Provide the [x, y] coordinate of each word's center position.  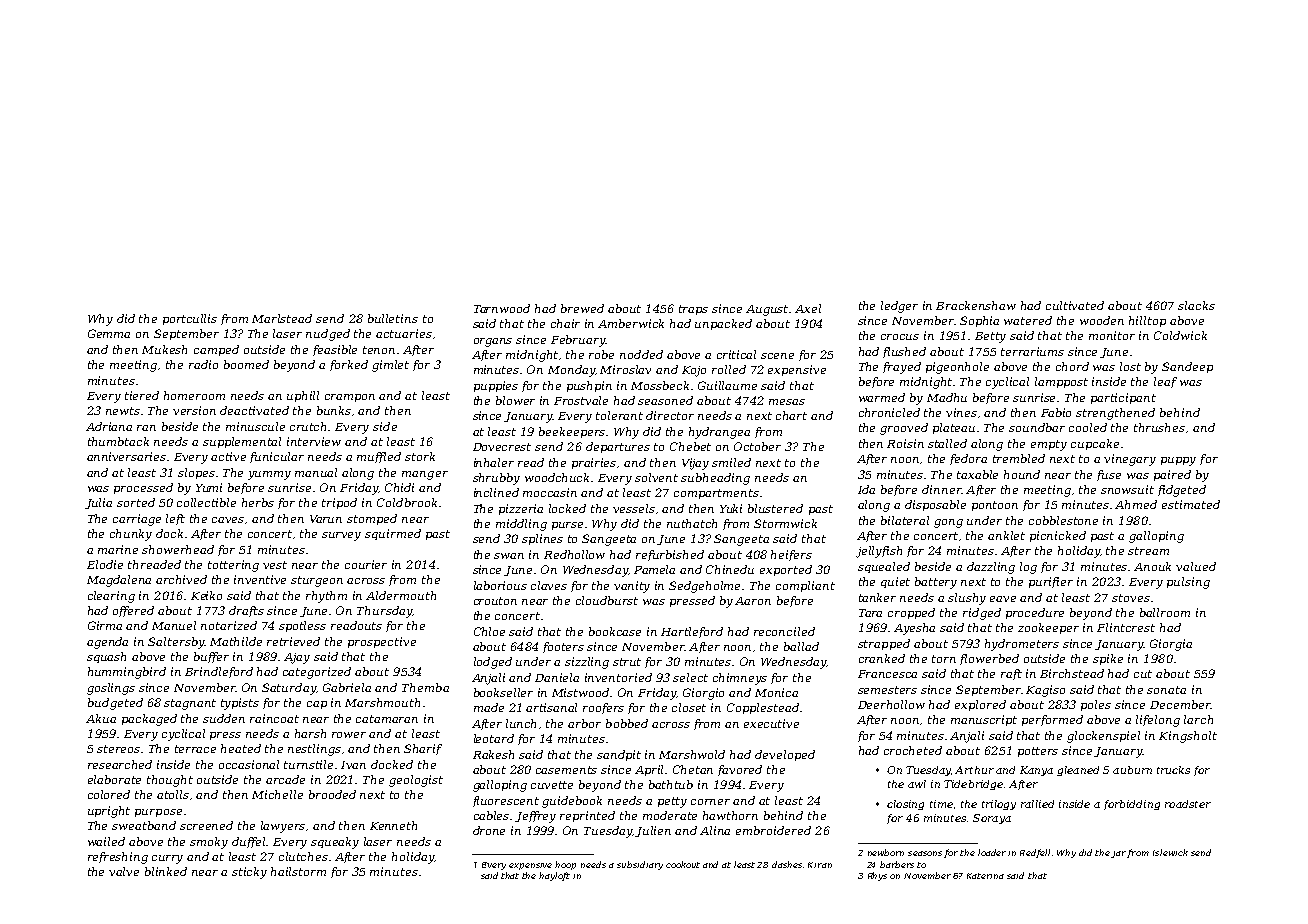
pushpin [589, 386]
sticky [249, 873]
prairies [594, 463]
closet [689, 707]
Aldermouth [401, 595]
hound [1022, 474]
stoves [1131, 598]
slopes [196, 473]
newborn [886, 852]
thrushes [1159, 427]
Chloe [489, 631]
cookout [683, 864]
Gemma [109, 333]
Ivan [353, 765]
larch [1198, 719]
